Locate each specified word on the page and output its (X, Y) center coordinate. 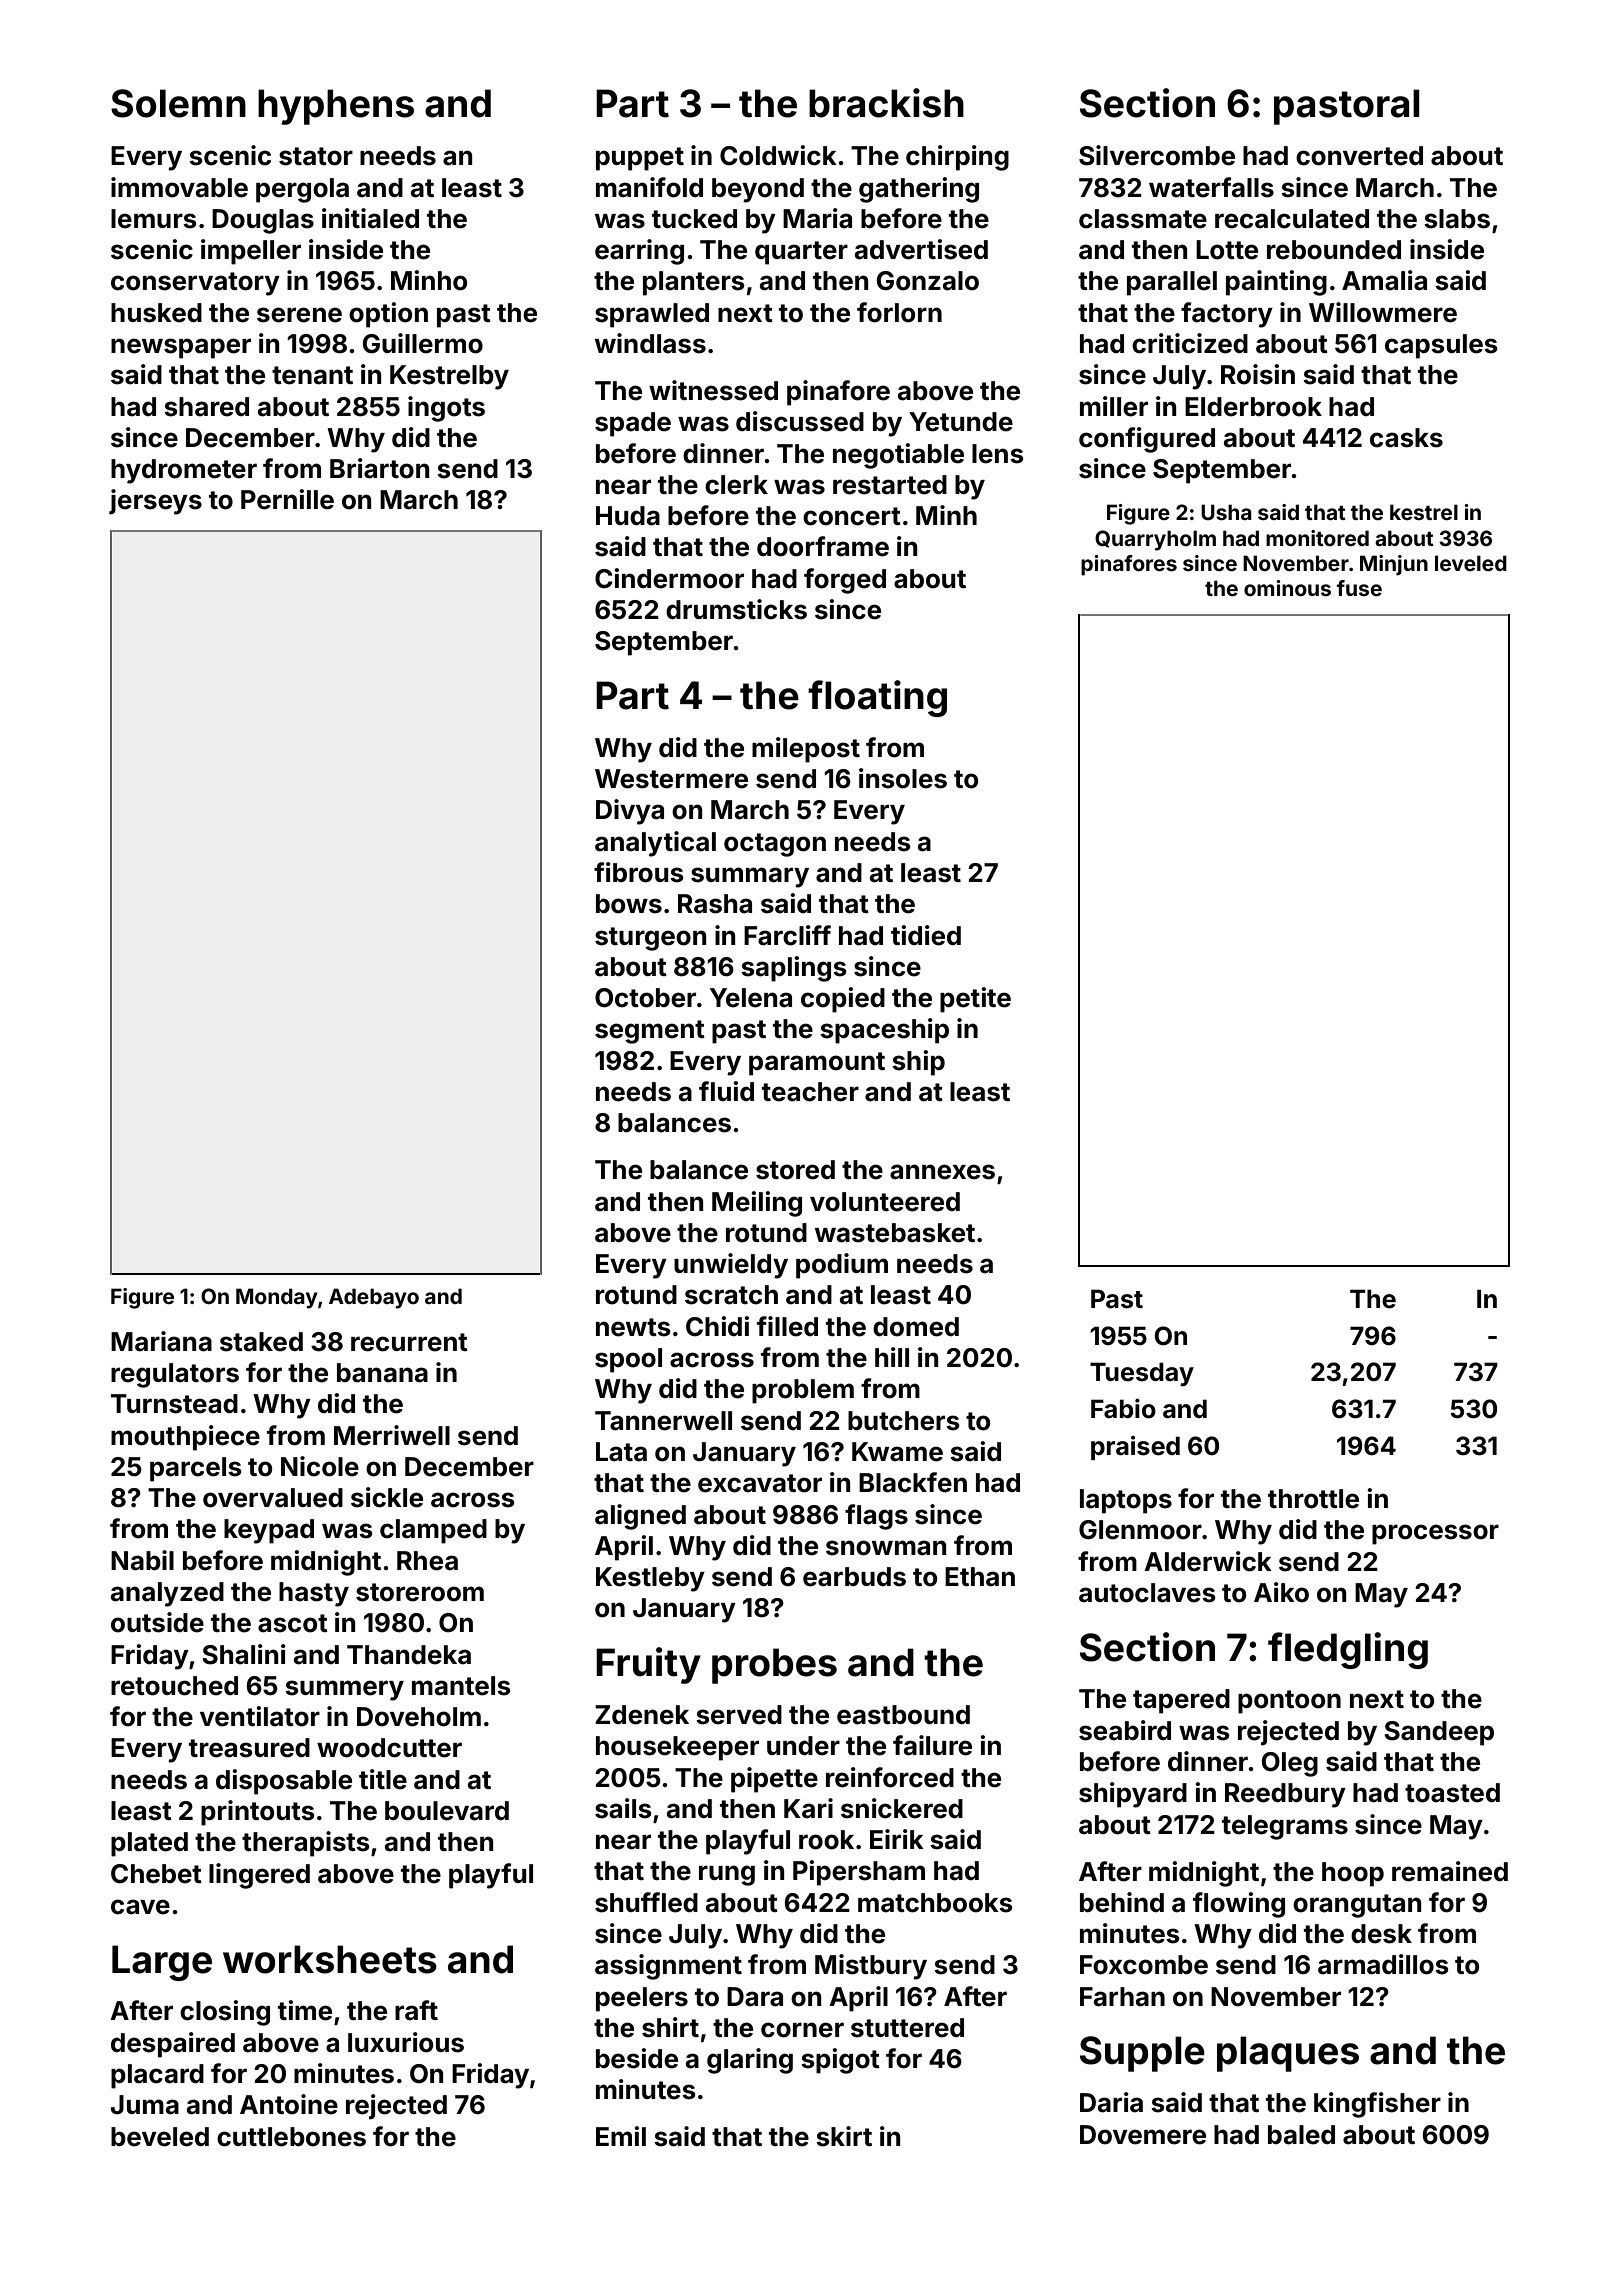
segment (650, 1032)
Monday (277, 1298)
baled (1301, 2135)
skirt (844, 2136)
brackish (886, 103)
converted (1359, 156)
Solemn (178, 103)
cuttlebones (291, 2137)
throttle (1313, 1499)
